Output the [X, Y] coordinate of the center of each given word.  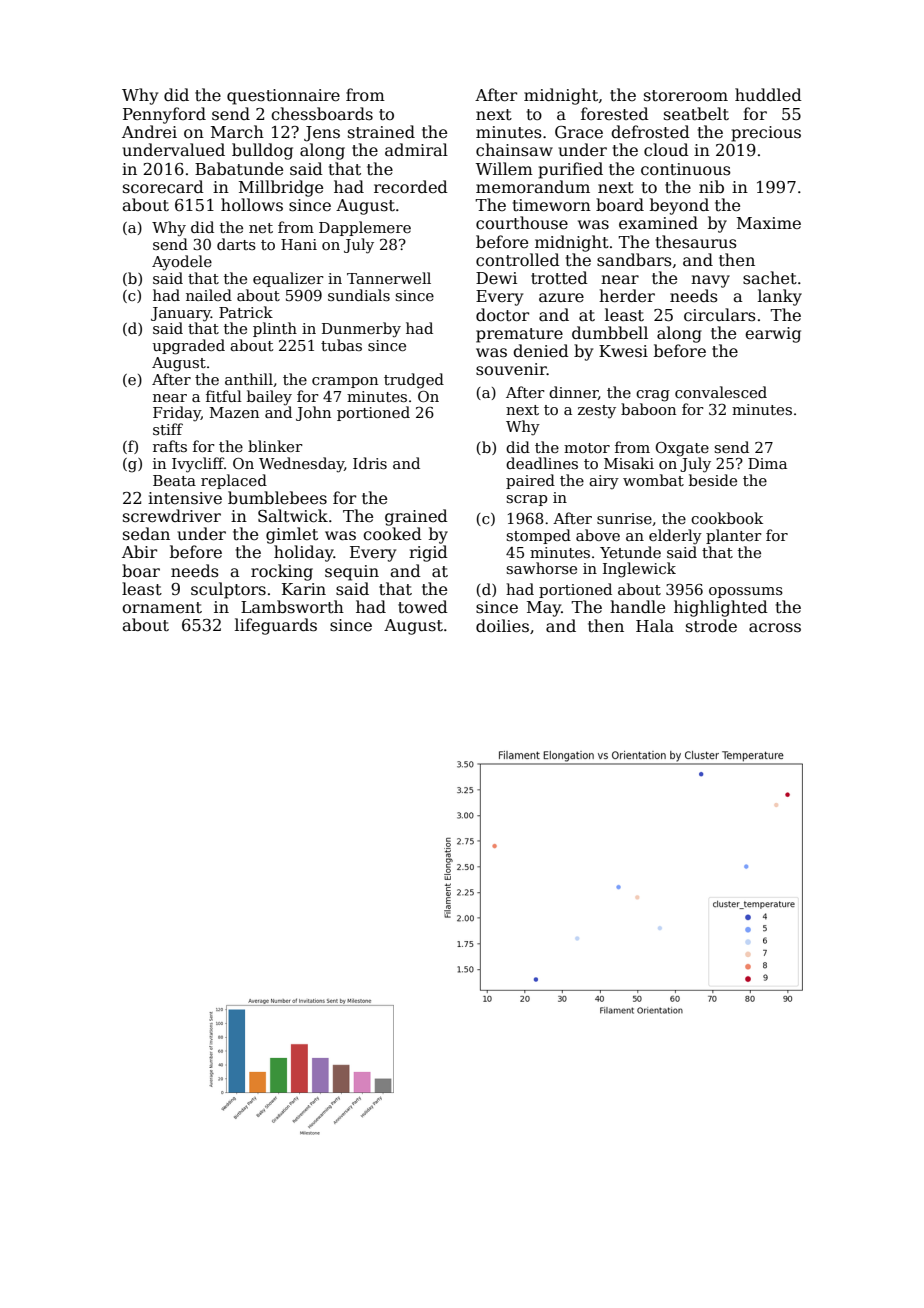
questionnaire [283, 97]
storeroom [686, 96]
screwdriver [172, 516]
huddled [768, 95]
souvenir [511, 369]
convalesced [721, 392]
